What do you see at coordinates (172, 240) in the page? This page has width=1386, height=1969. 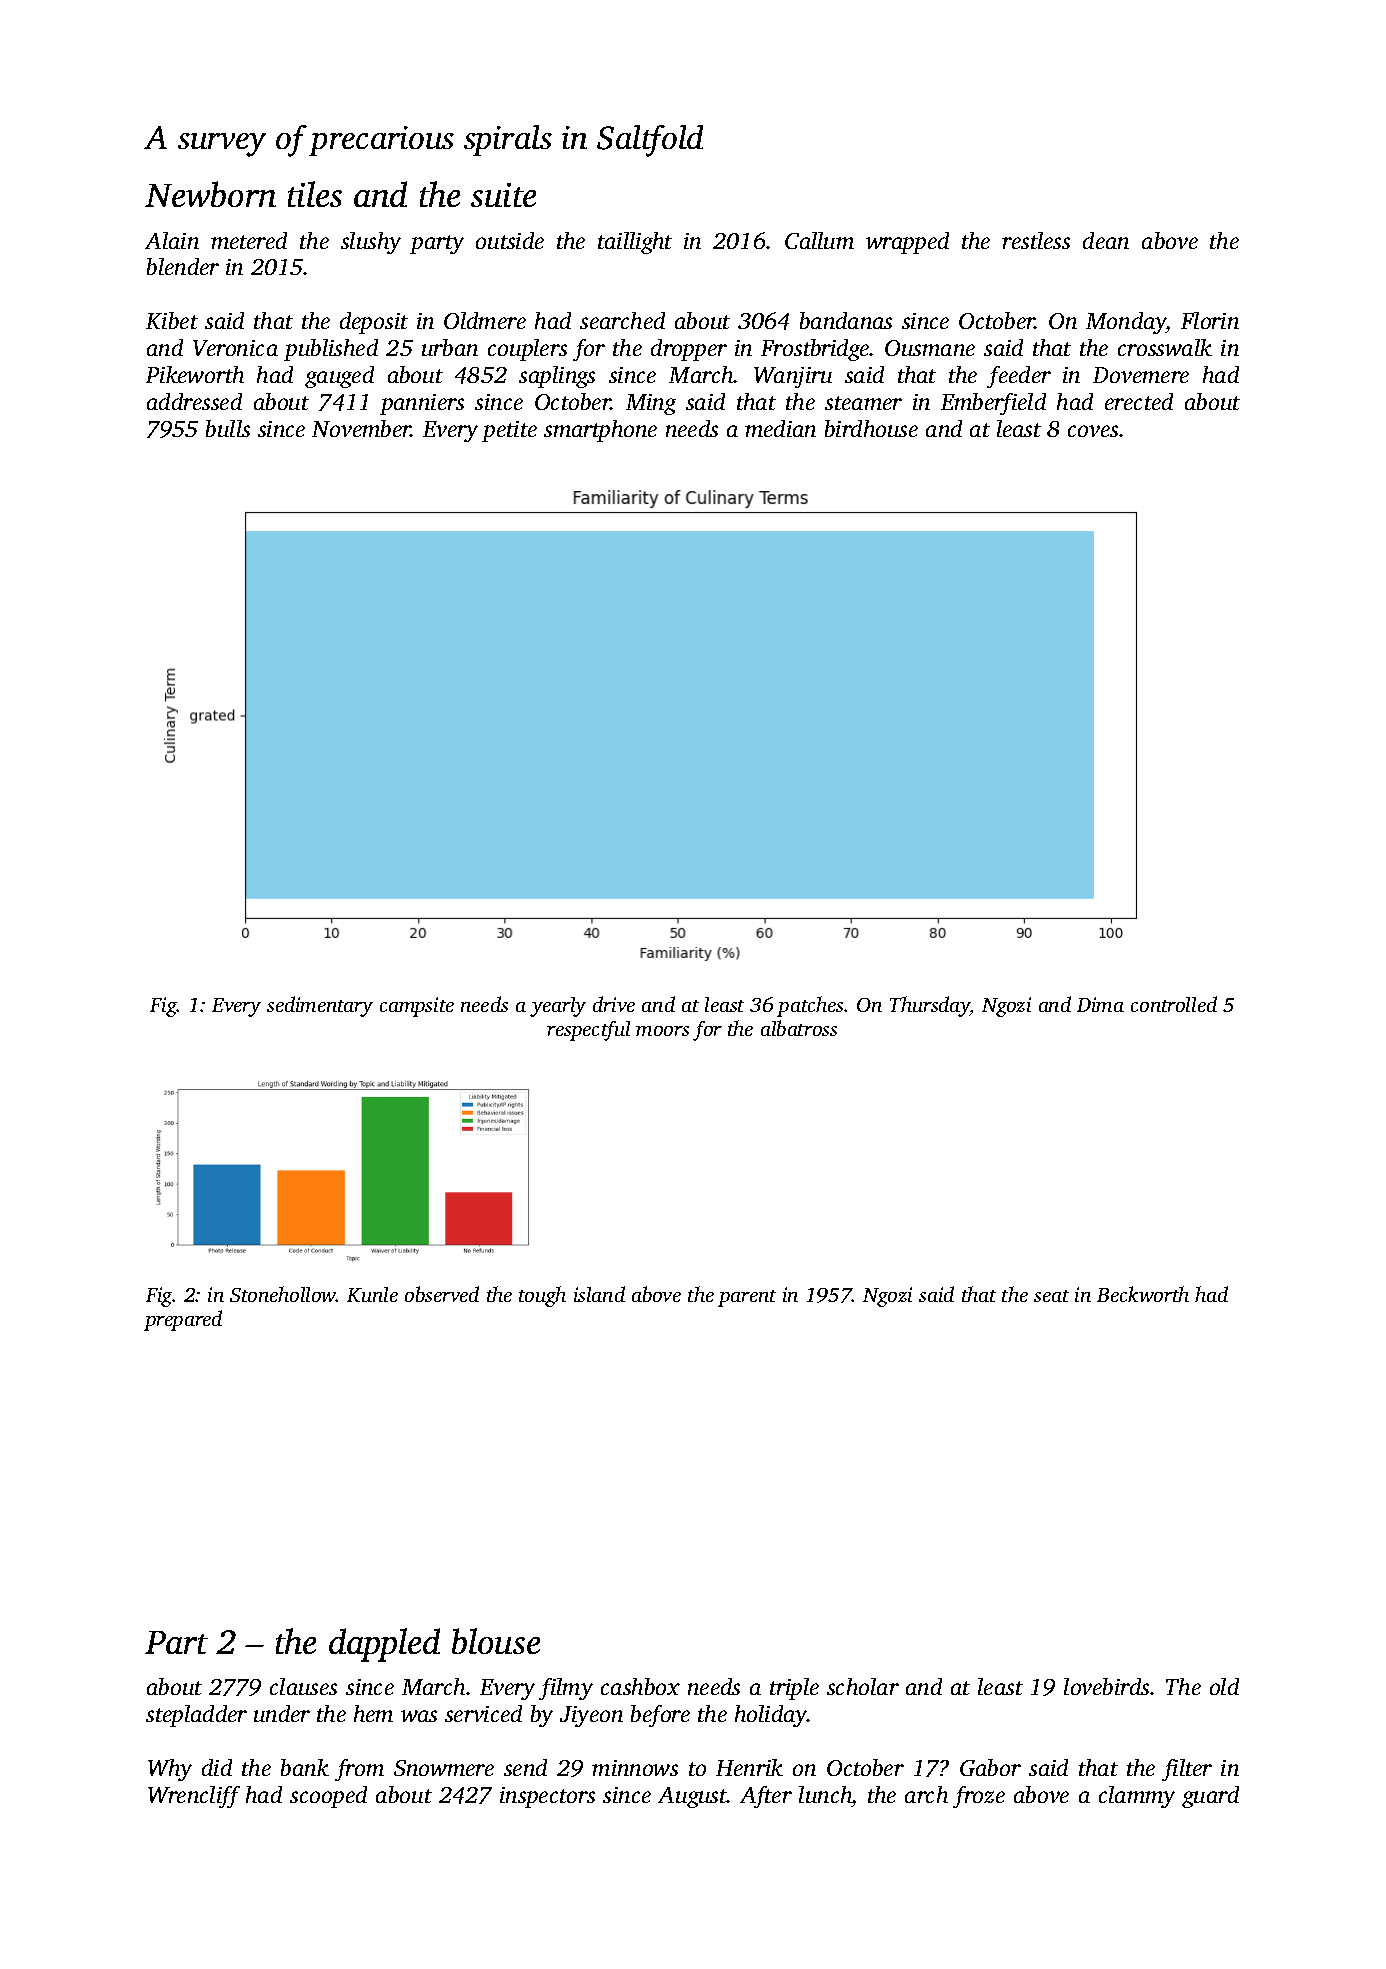 I see `Alain` at bounding box center [172, 240].
